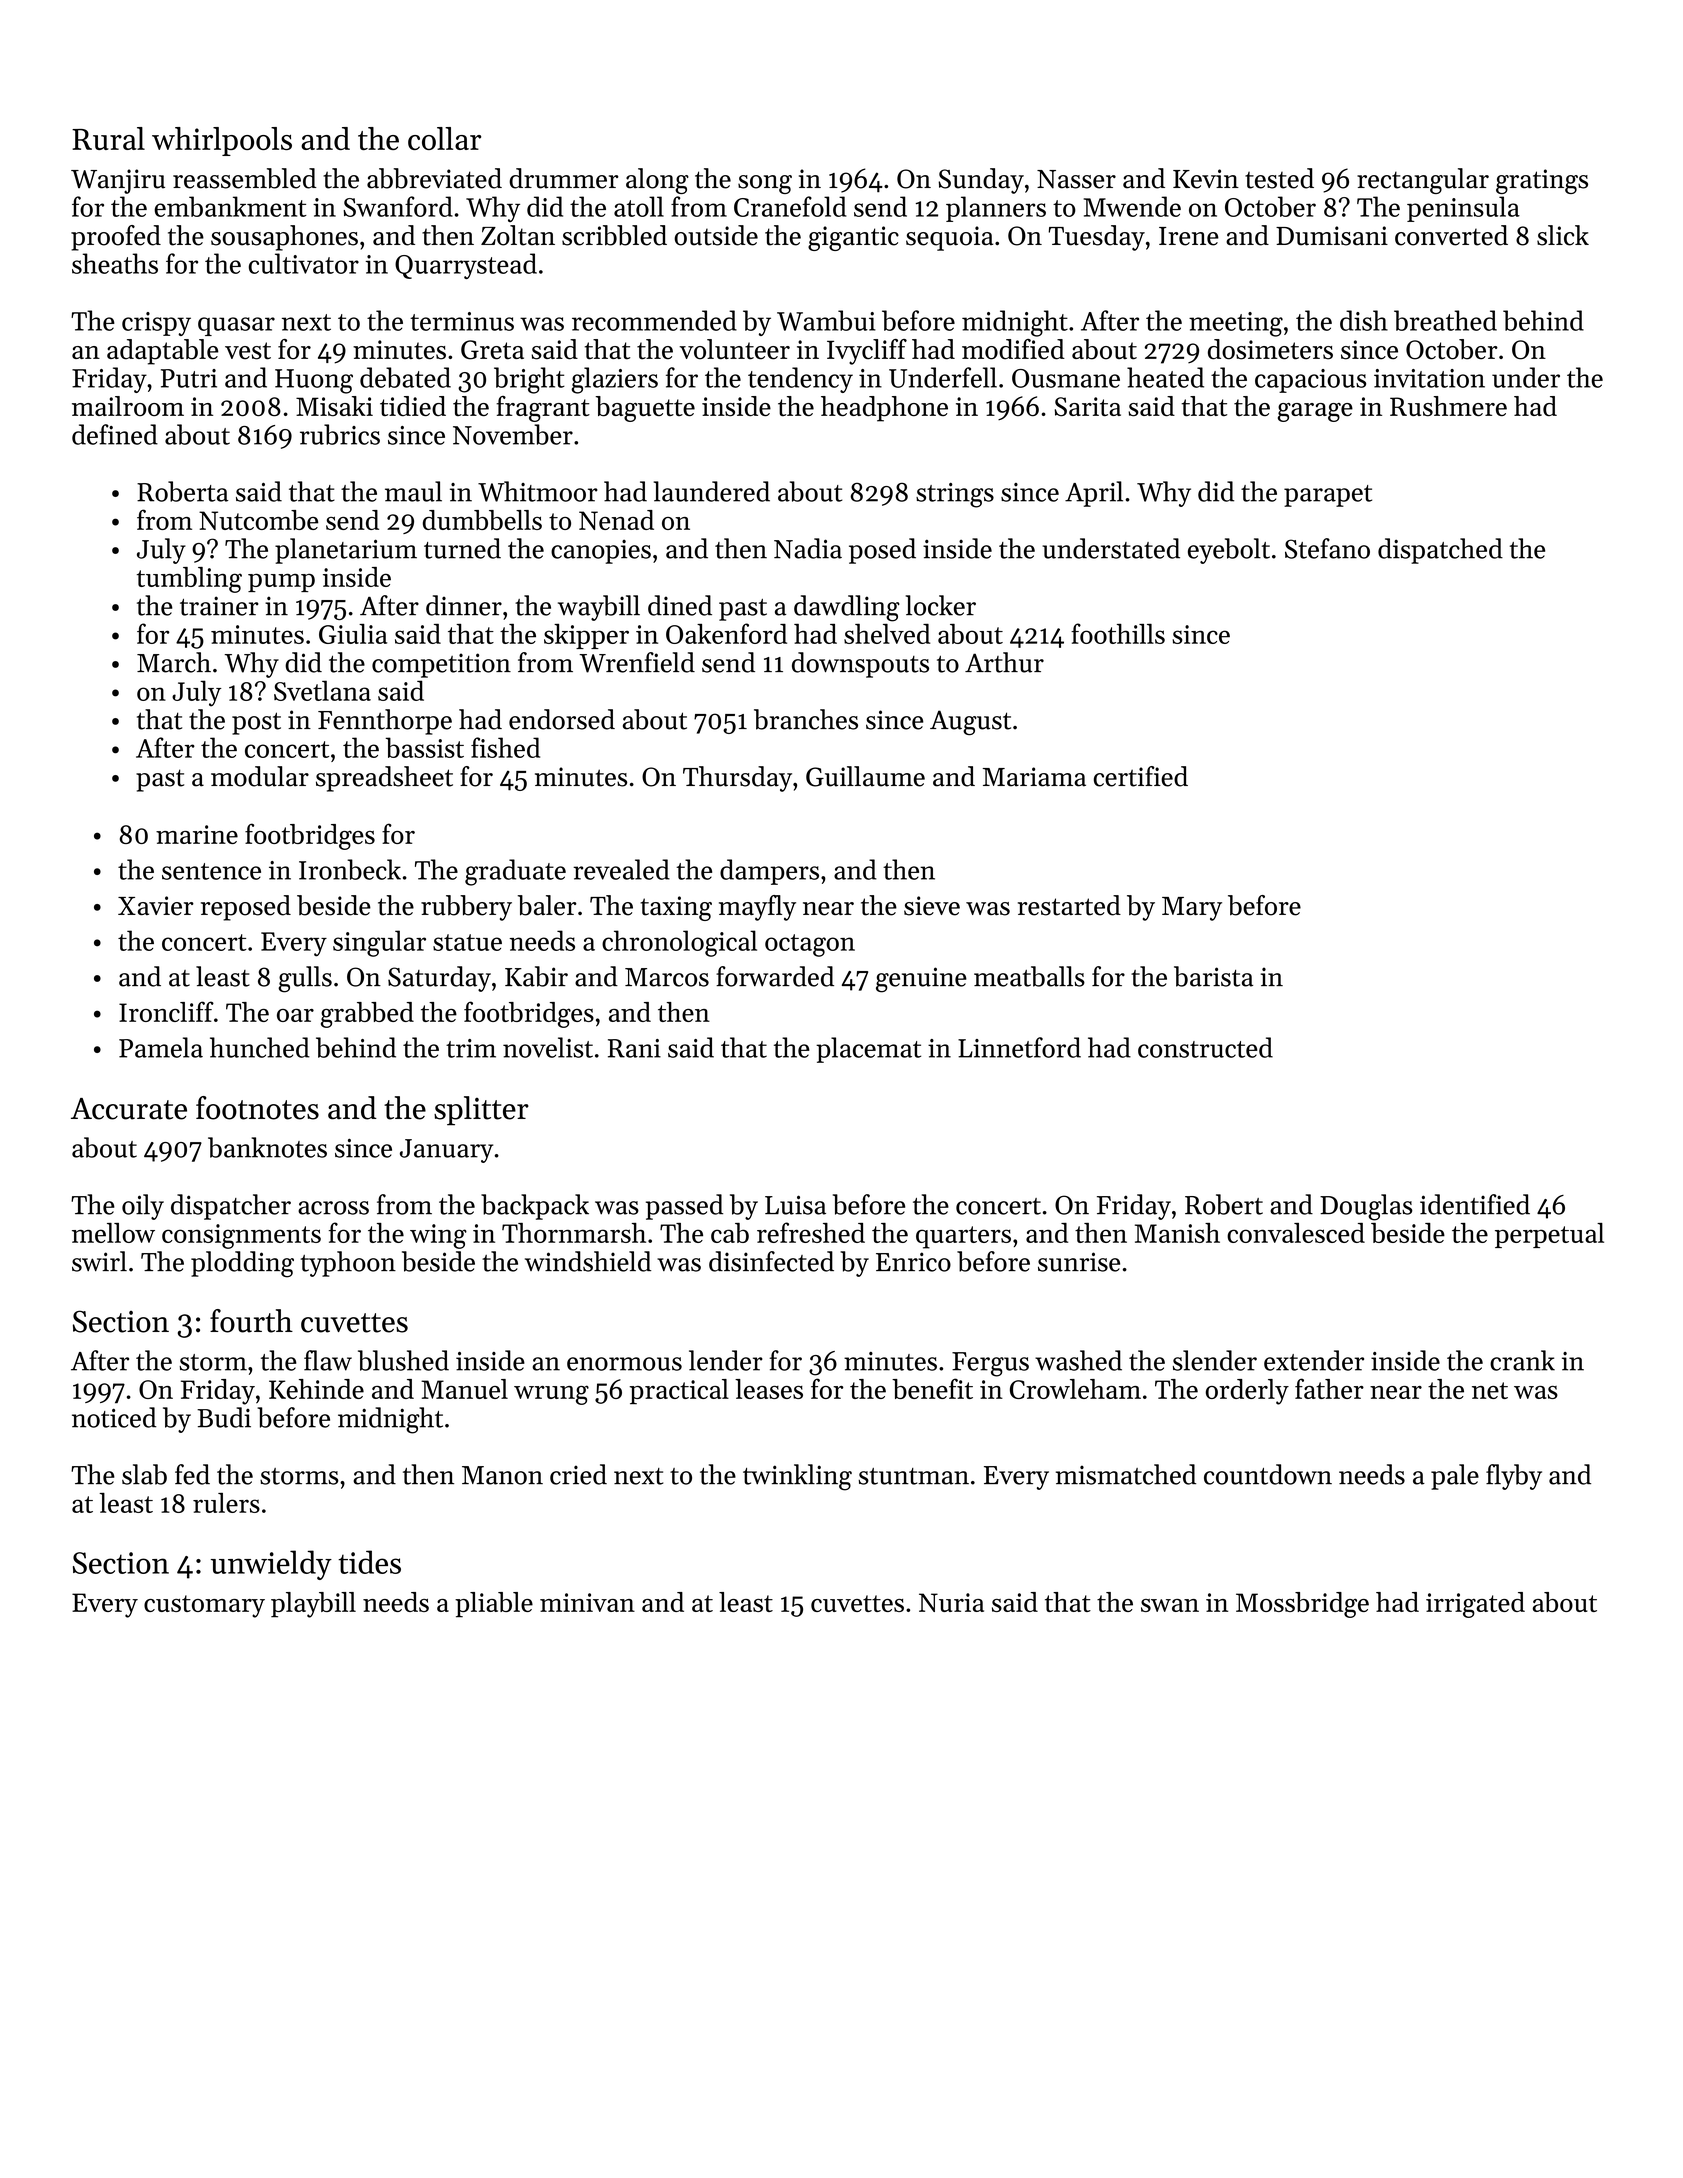  I want to click on parapet, so click(1328, 496).
